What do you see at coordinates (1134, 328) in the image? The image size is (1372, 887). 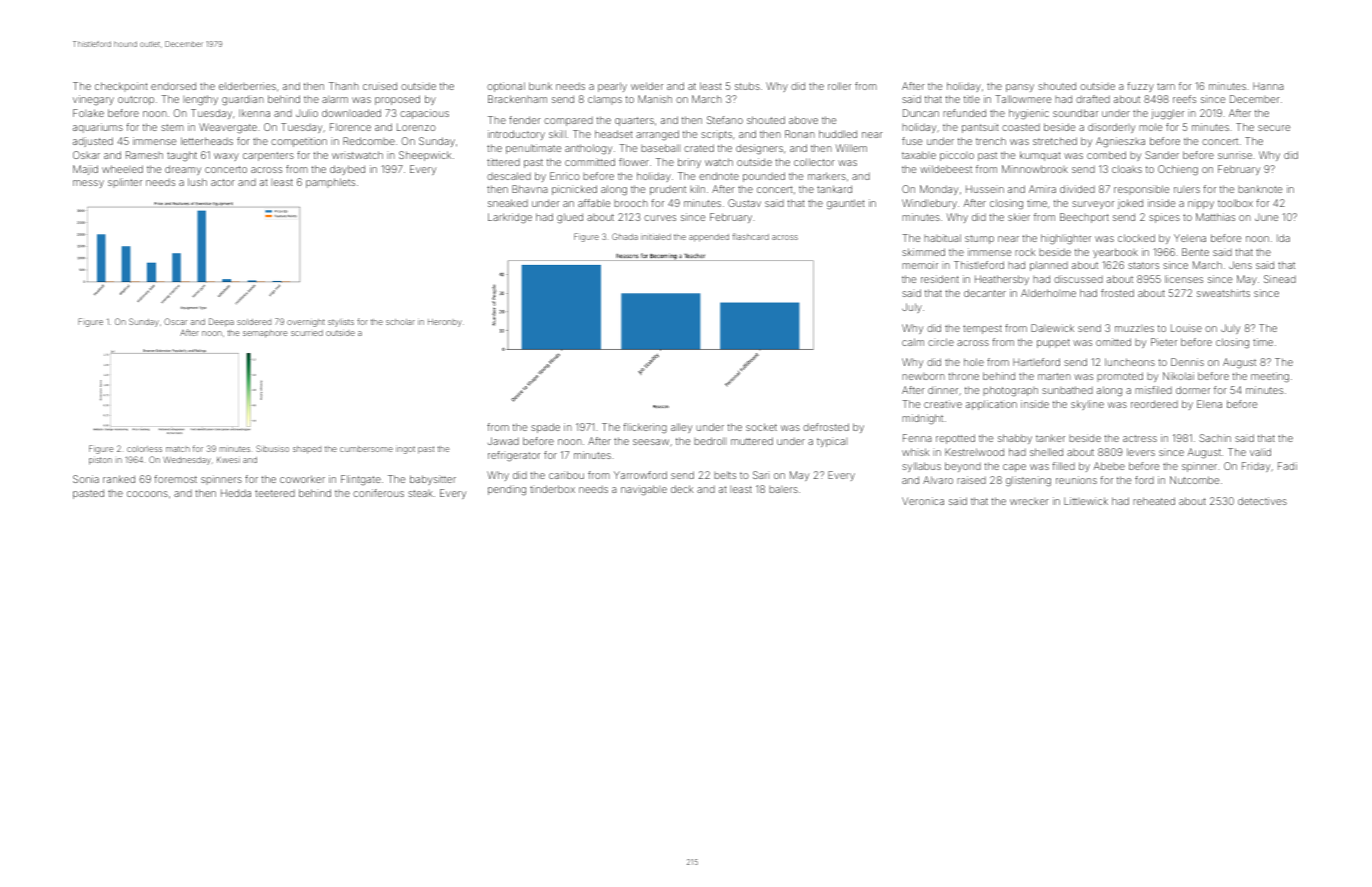 I see `muzzles` at bounding box center [1134, 328].
